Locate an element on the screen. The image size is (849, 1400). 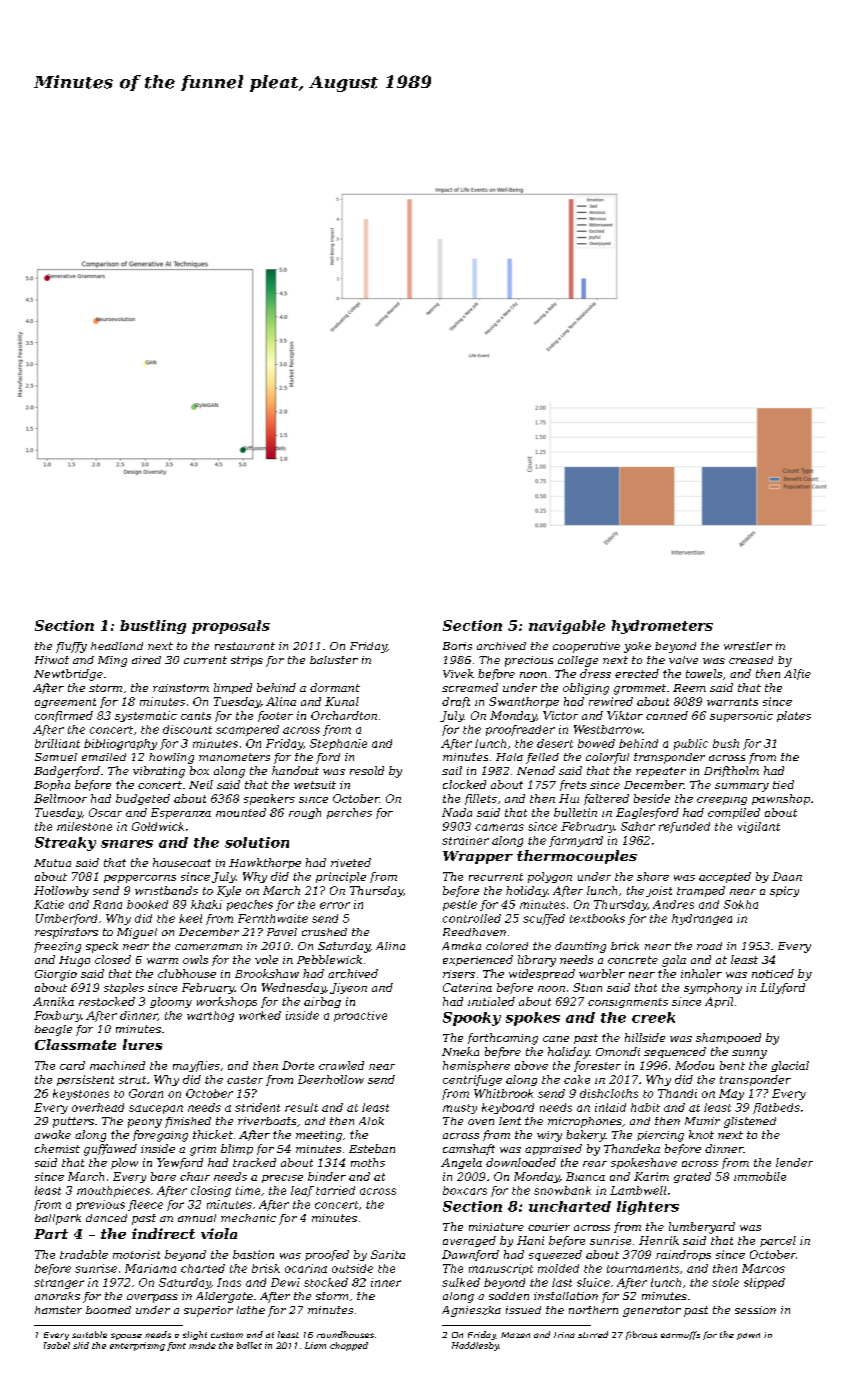
chemist is located at coordinates (57, 1148).
